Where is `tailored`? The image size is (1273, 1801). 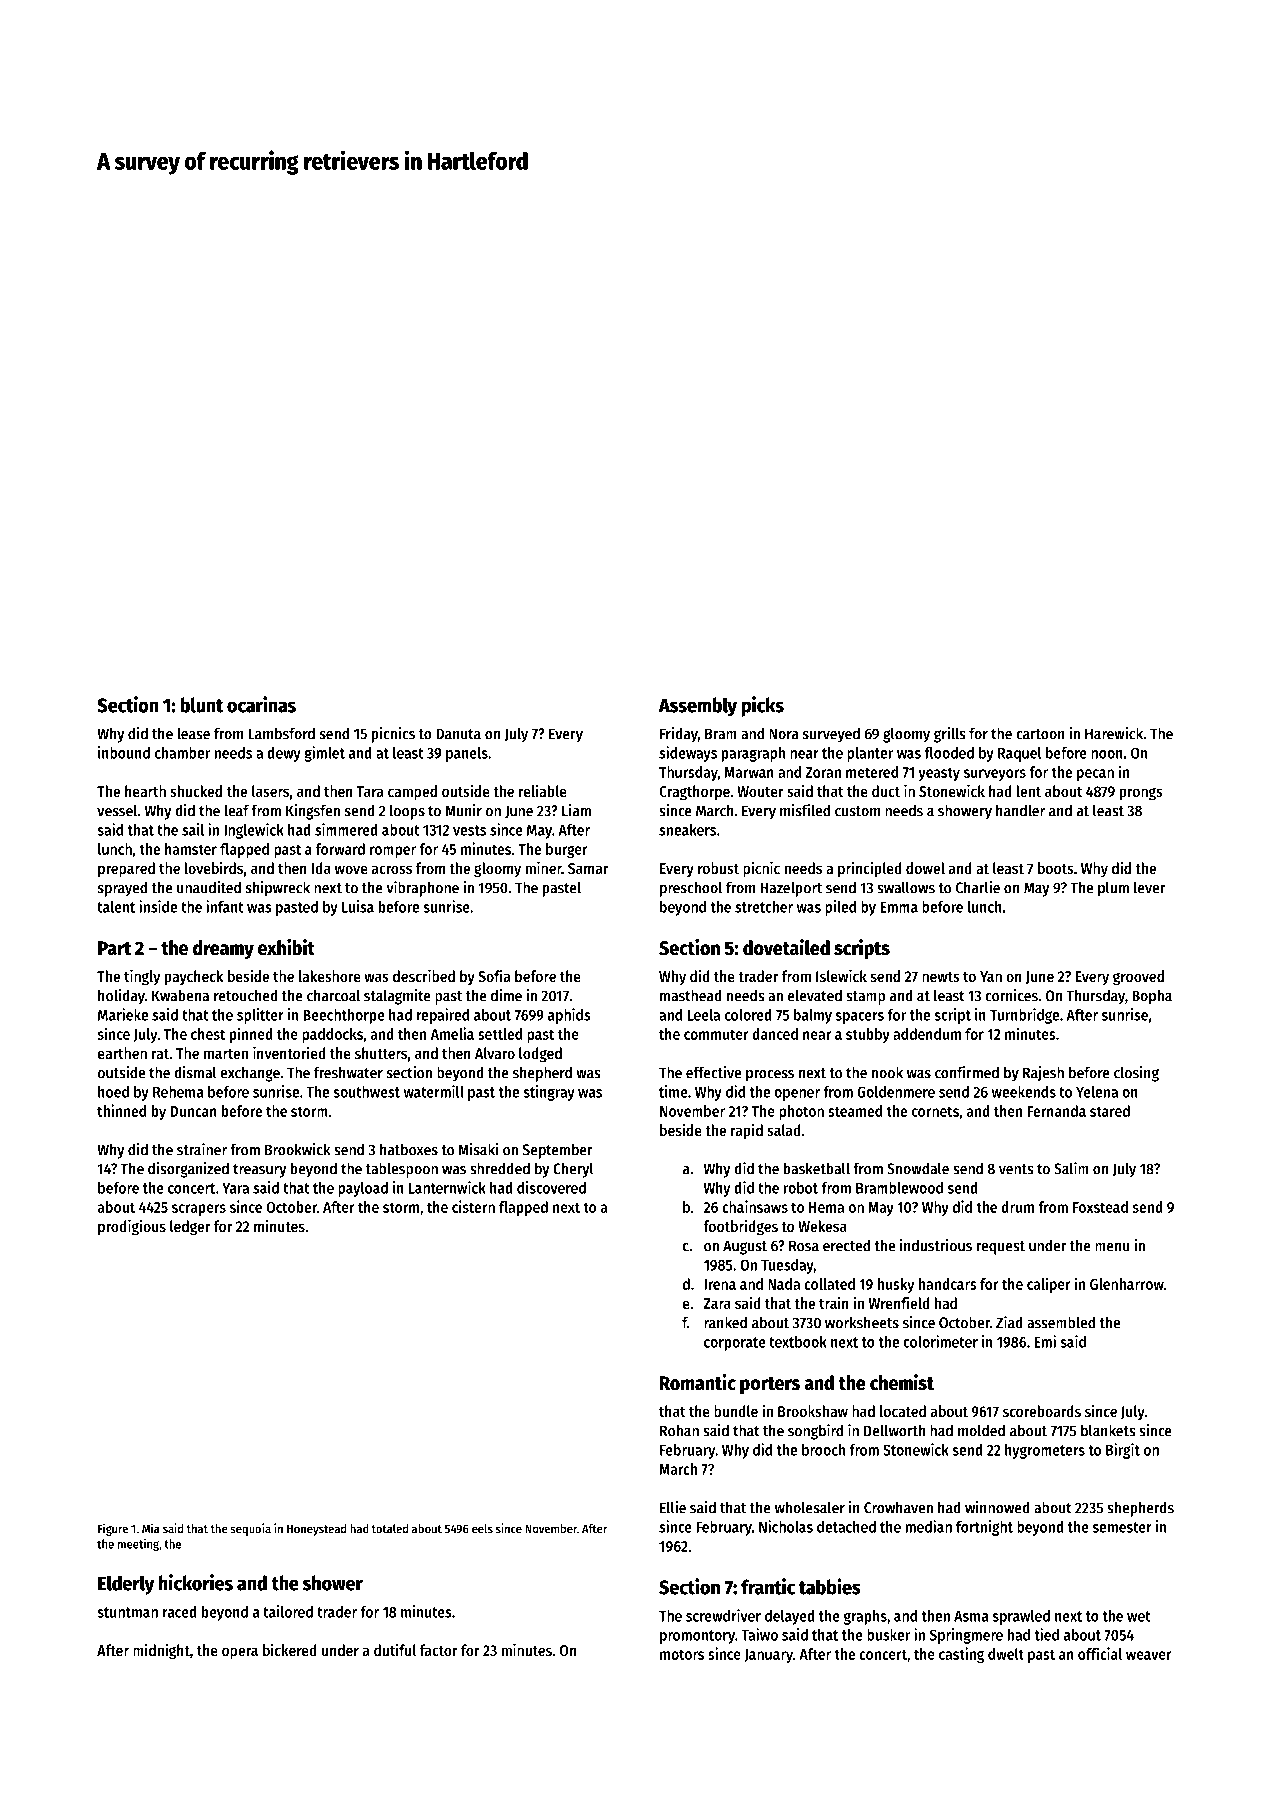 tailored is located at coordinates (288, 1611).
